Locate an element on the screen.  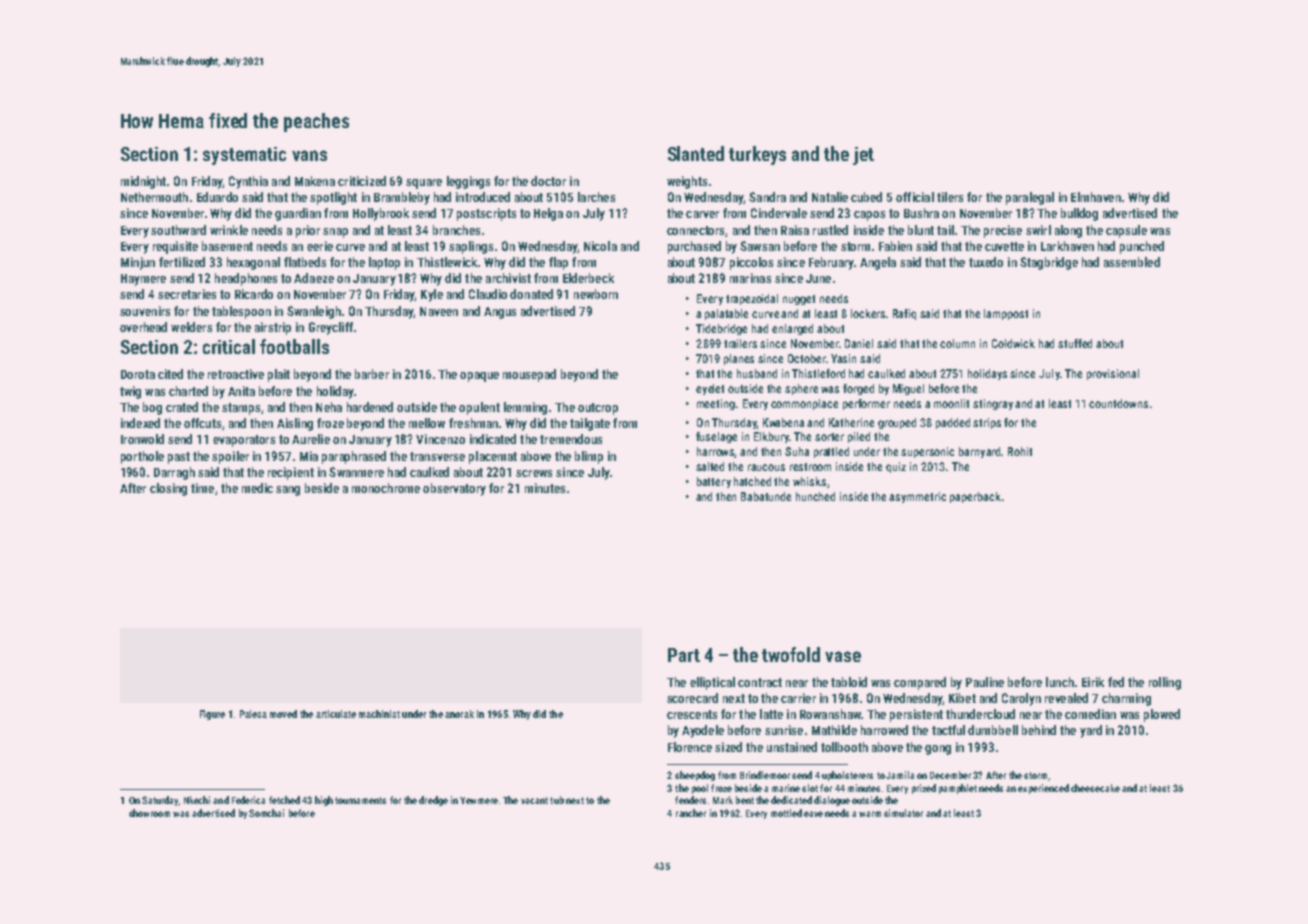
rancher is located at coordinates (691, 813).
